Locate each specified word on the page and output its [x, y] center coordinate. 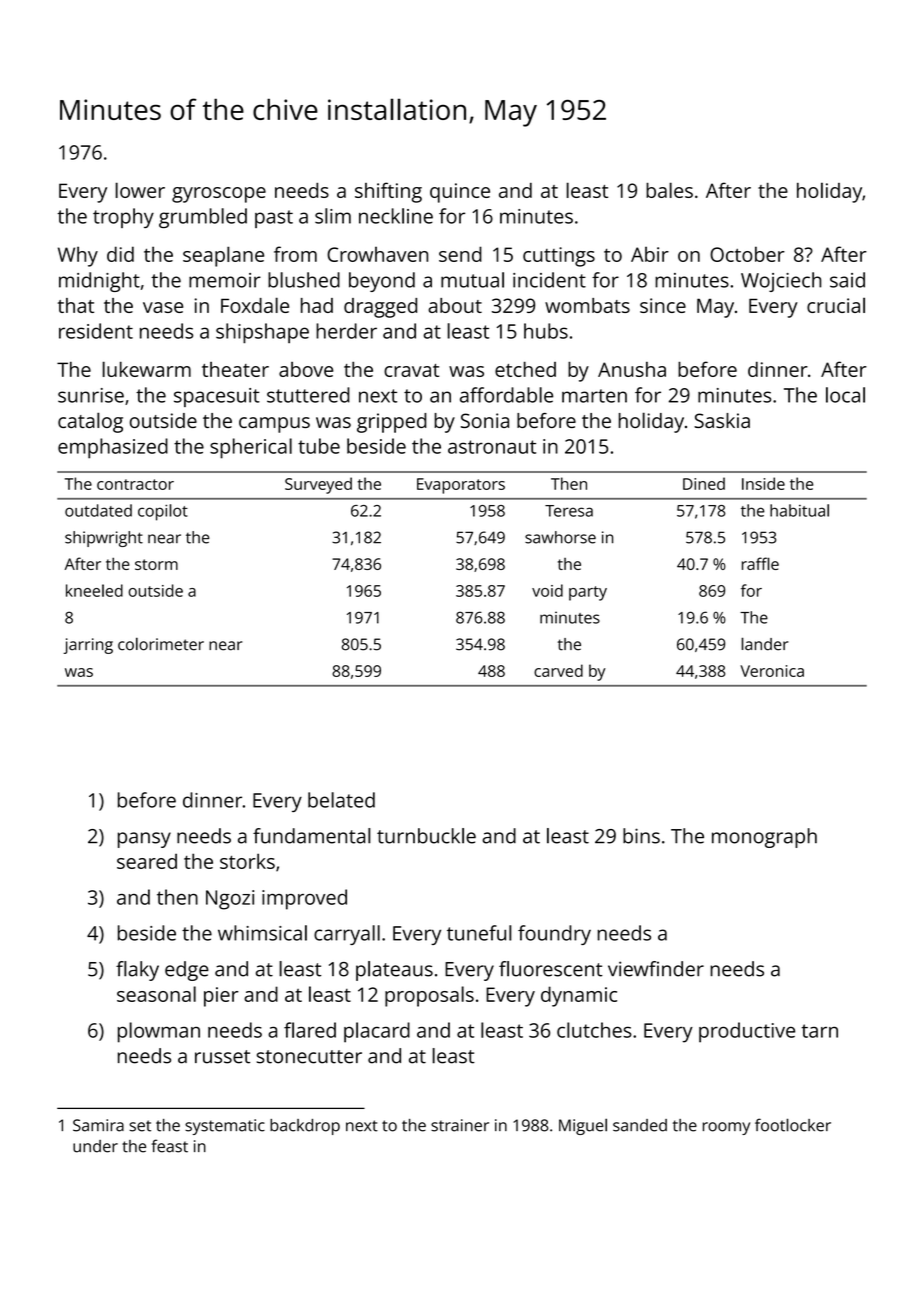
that [76, 305]
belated [341, 800]
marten [594, 396]
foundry [554, 935]
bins [641, 836]
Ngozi [230, 900]
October [747, 254]
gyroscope [219, 195]
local [845, 395]
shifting [388, 192]
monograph [764, 838]
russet [222, 1057]
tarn [819, 1031]
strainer [460, 1125]
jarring [88, 646]
